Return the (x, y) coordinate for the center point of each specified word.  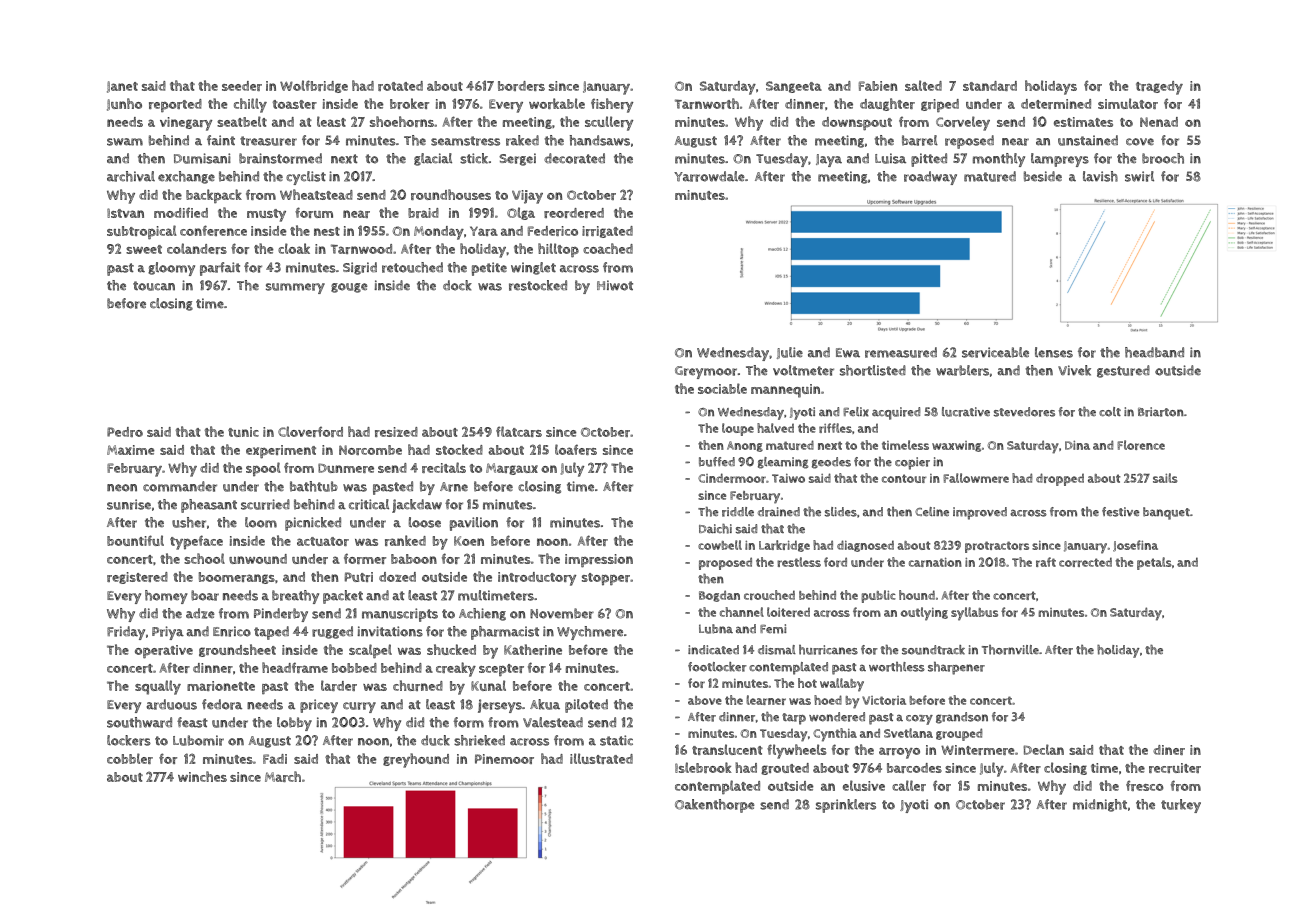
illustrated (601, 758)
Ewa (848, 353)
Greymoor (706, 372)
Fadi (275, 759)
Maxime (131, 450)
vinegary (186, 124)
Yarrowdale (709, 176)
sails (1165, 478)
